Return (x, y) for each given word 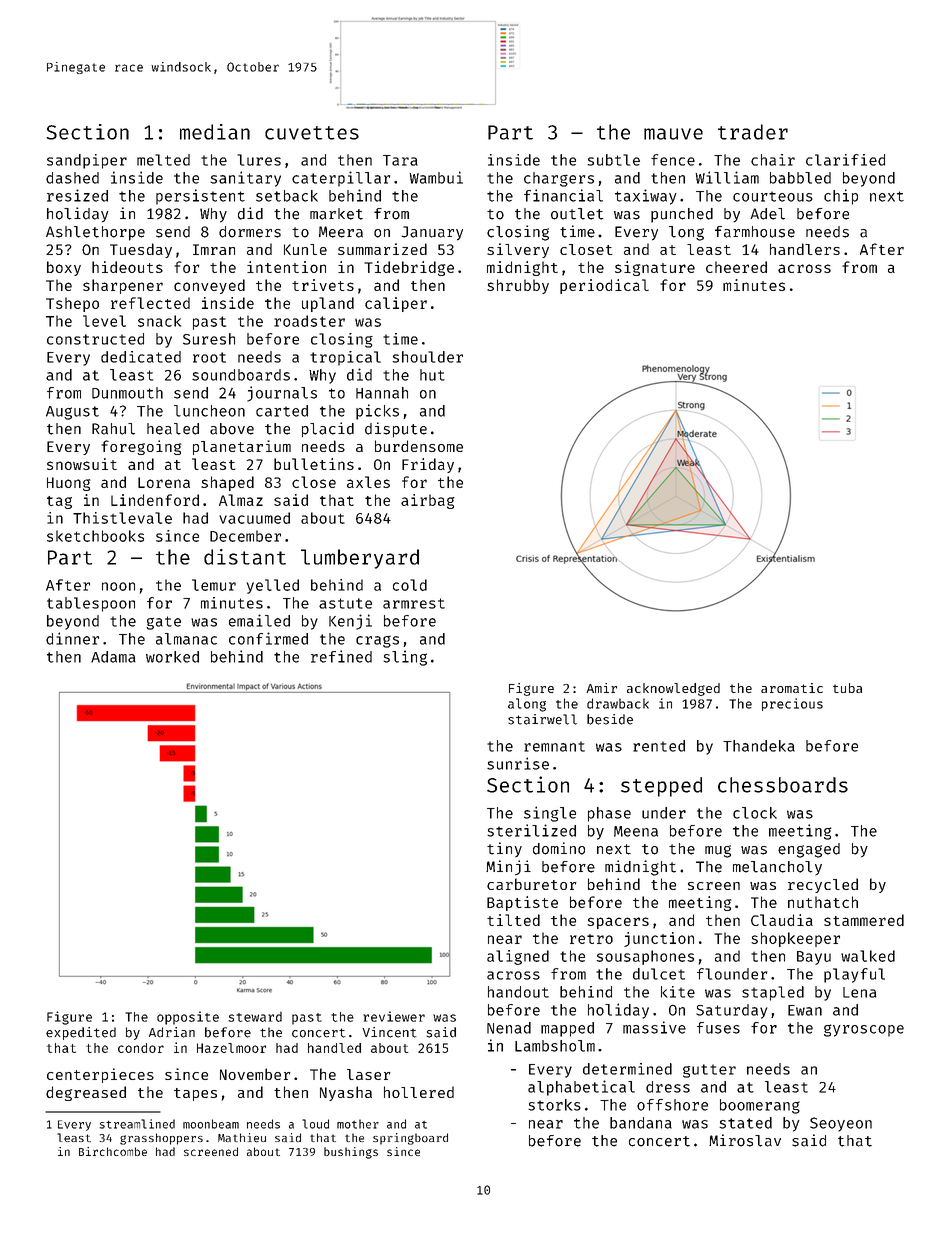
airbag (428, 501)
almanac (186, 639)
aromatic (792, 688)
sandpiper (87, 161)
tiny (504, 849)
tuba (847, 688)
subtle (613, 160)
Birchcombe (113, 1151)
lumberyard (360, 559)
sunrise (518, 763)
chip (841, 197)
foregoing (141, 447)
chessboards (783, 785)
